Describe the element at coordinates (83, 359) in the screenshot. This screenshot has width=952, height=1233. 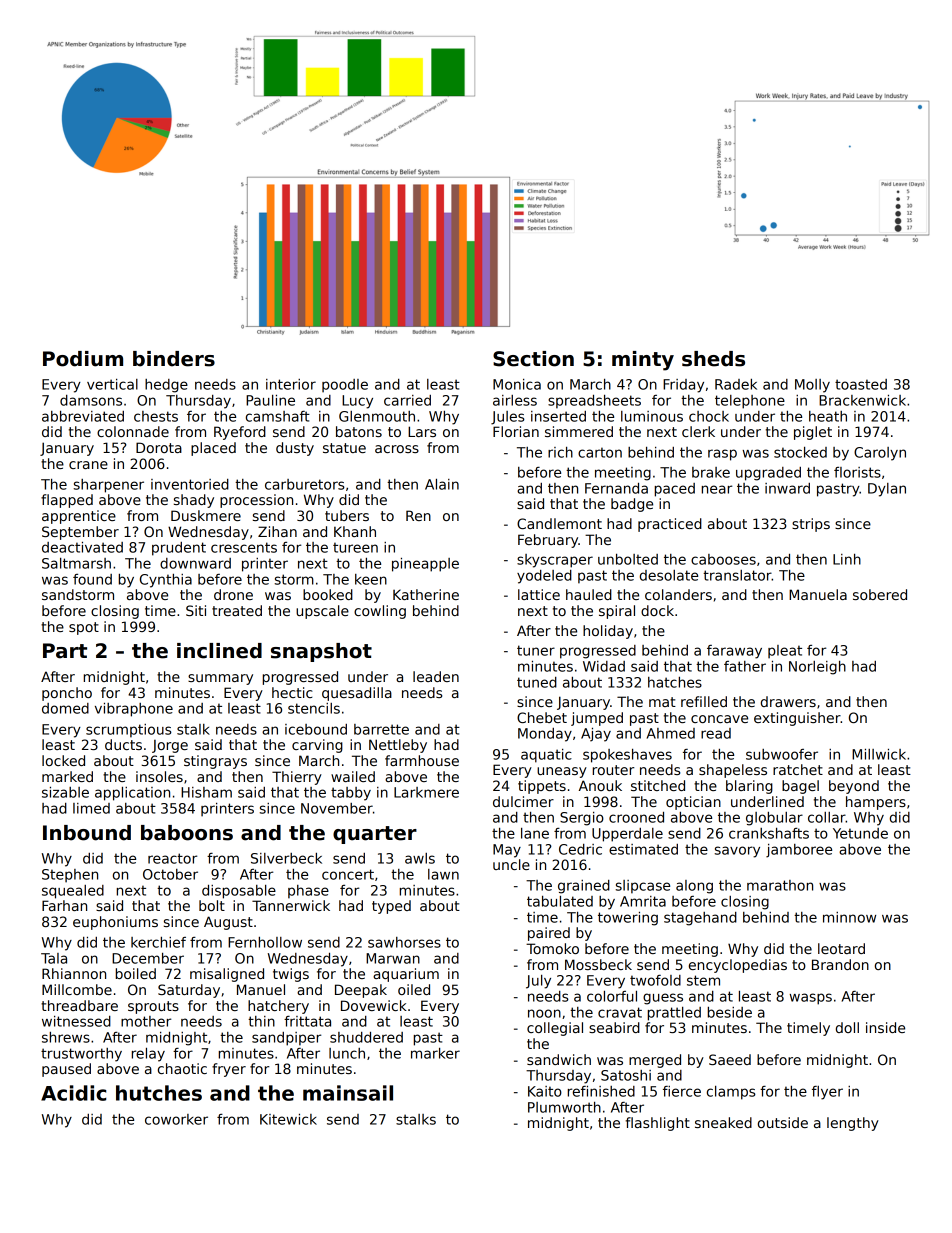
I see `Podium` at that location.
